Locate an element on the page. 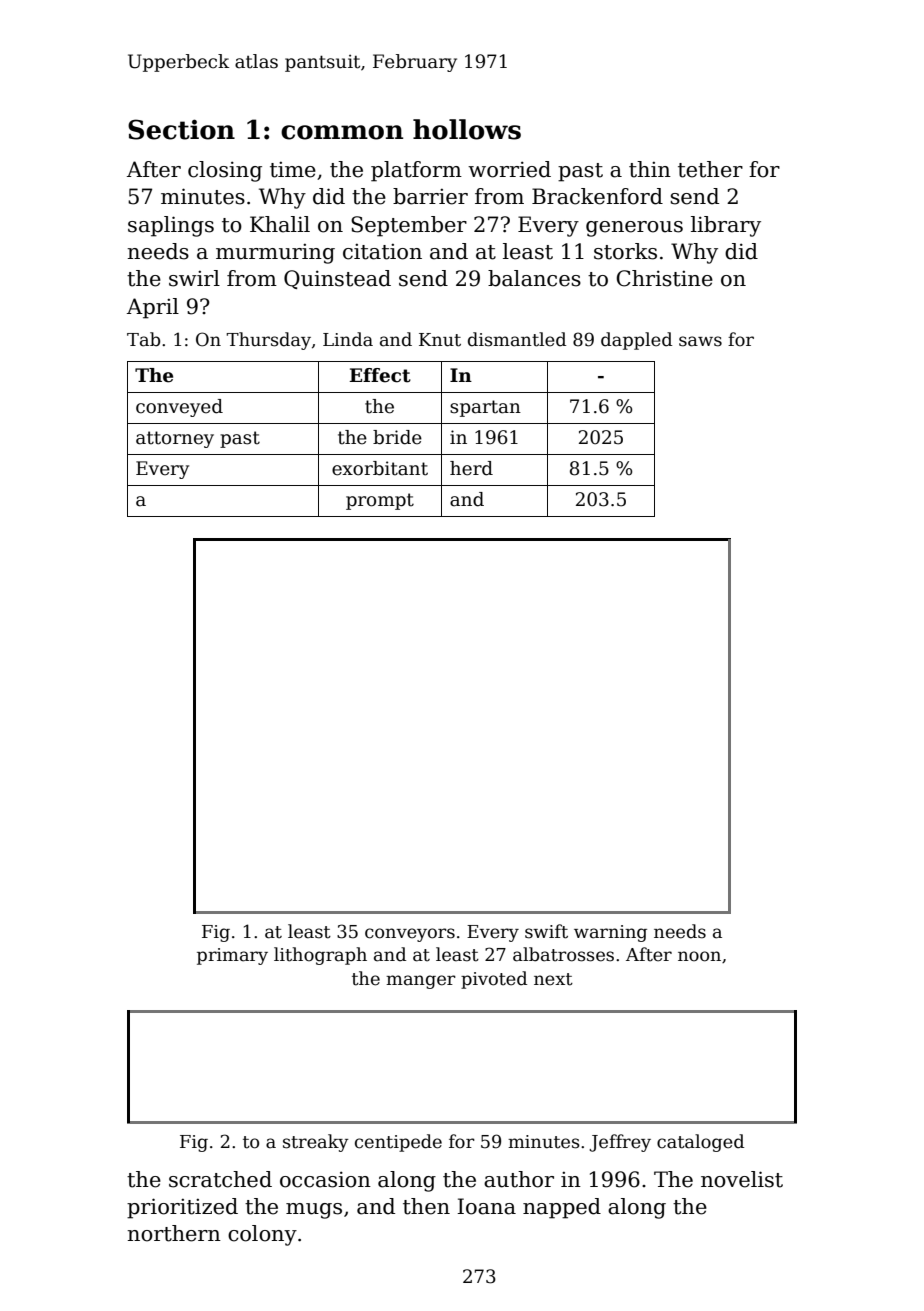  prompt is located at coordinates (380, 501).
